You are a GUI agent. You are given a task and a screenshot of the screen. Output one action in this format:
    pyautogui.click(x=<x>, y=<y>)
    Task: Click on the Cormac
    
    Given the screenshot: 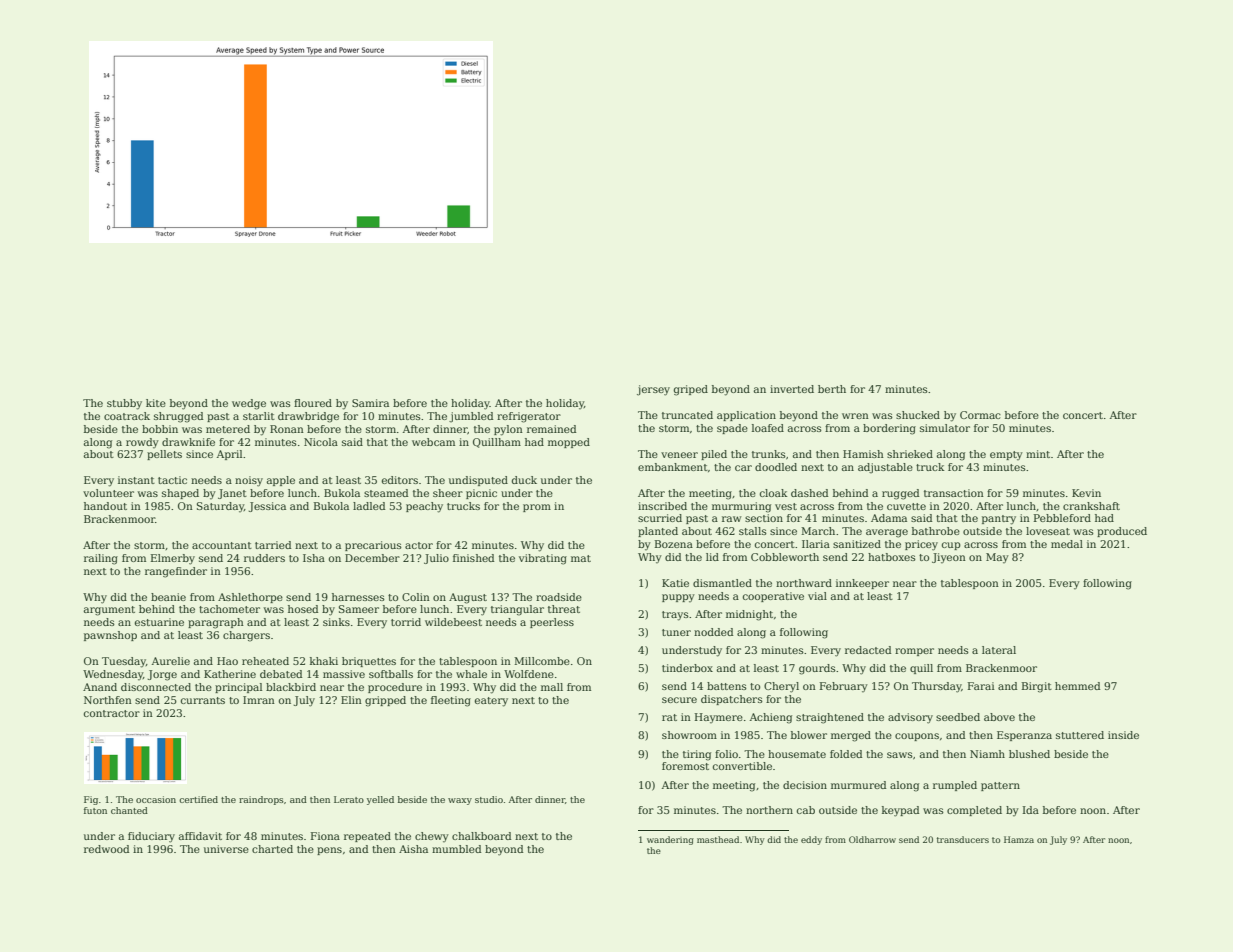 What is the action you would take?
    pyautogui.click(x=980, y=415)
